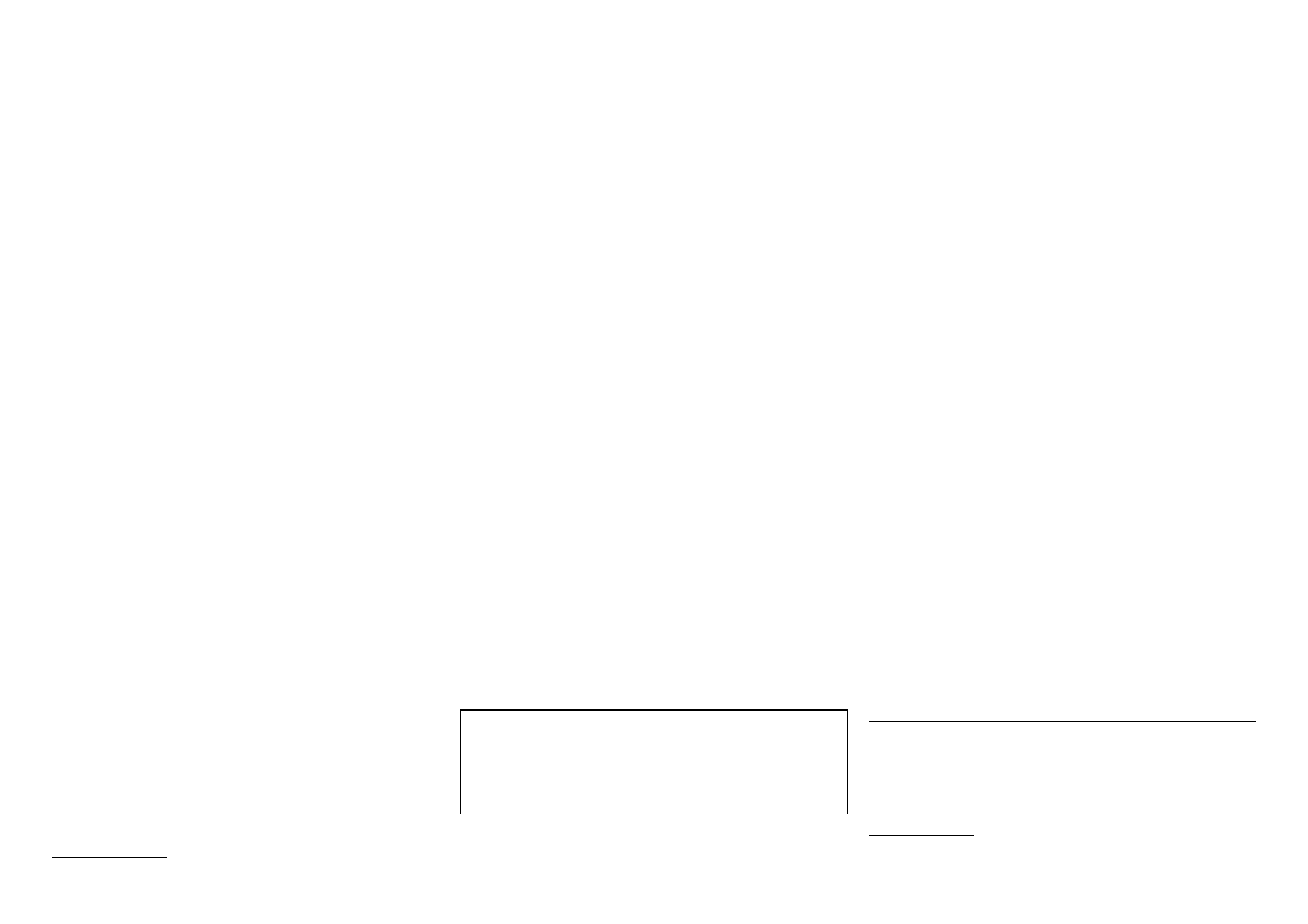  What do you see at coordinates (715, 568) in the screenshot?
I see `basted` at bounding box center [715, 568].
